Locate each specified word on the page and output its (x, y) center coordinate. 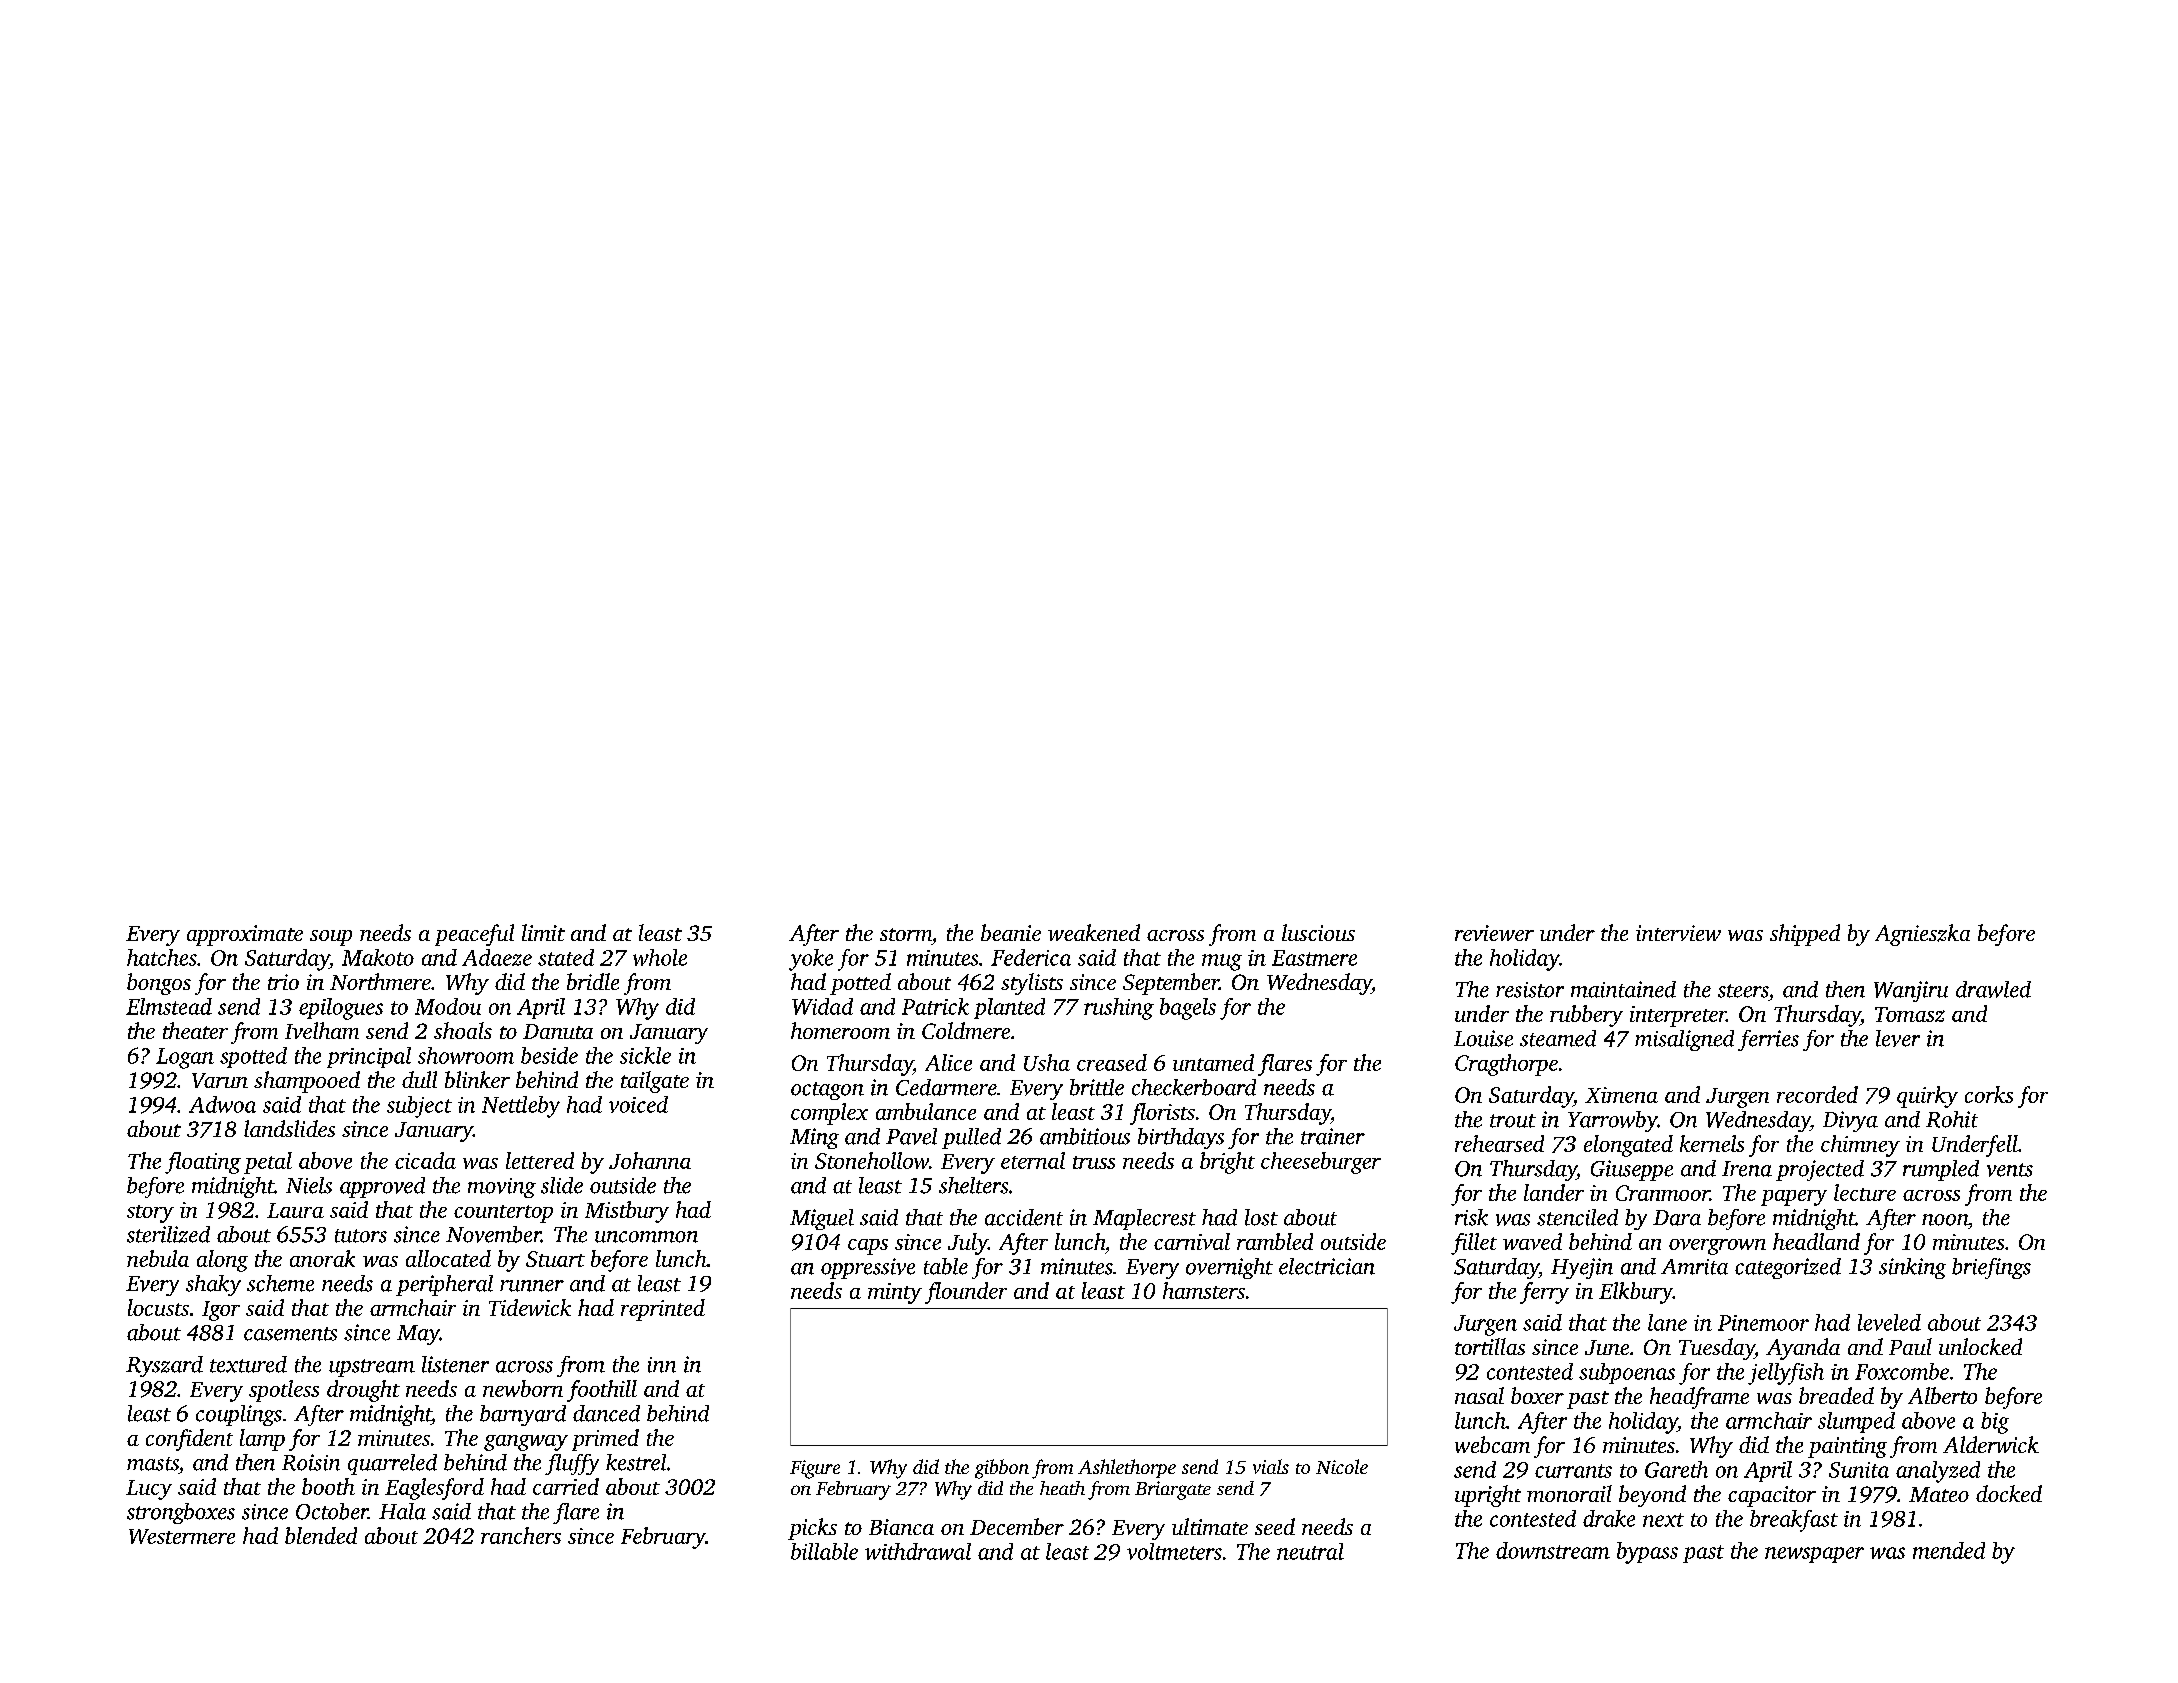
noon (1945, 1220)
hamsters (1204, 1290)
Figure (815, 1469)
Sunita (1859, 1470)
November (493, 1234)
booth (328, 1486)
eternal (1033, 1160)
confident (189, 1440)
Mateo (1939, 1494)
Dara (1677, 1218)
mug (1222, 962)
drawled (1993, 989)
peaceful (474, 935)
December (1017, 1526)
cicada (425, 1160)
